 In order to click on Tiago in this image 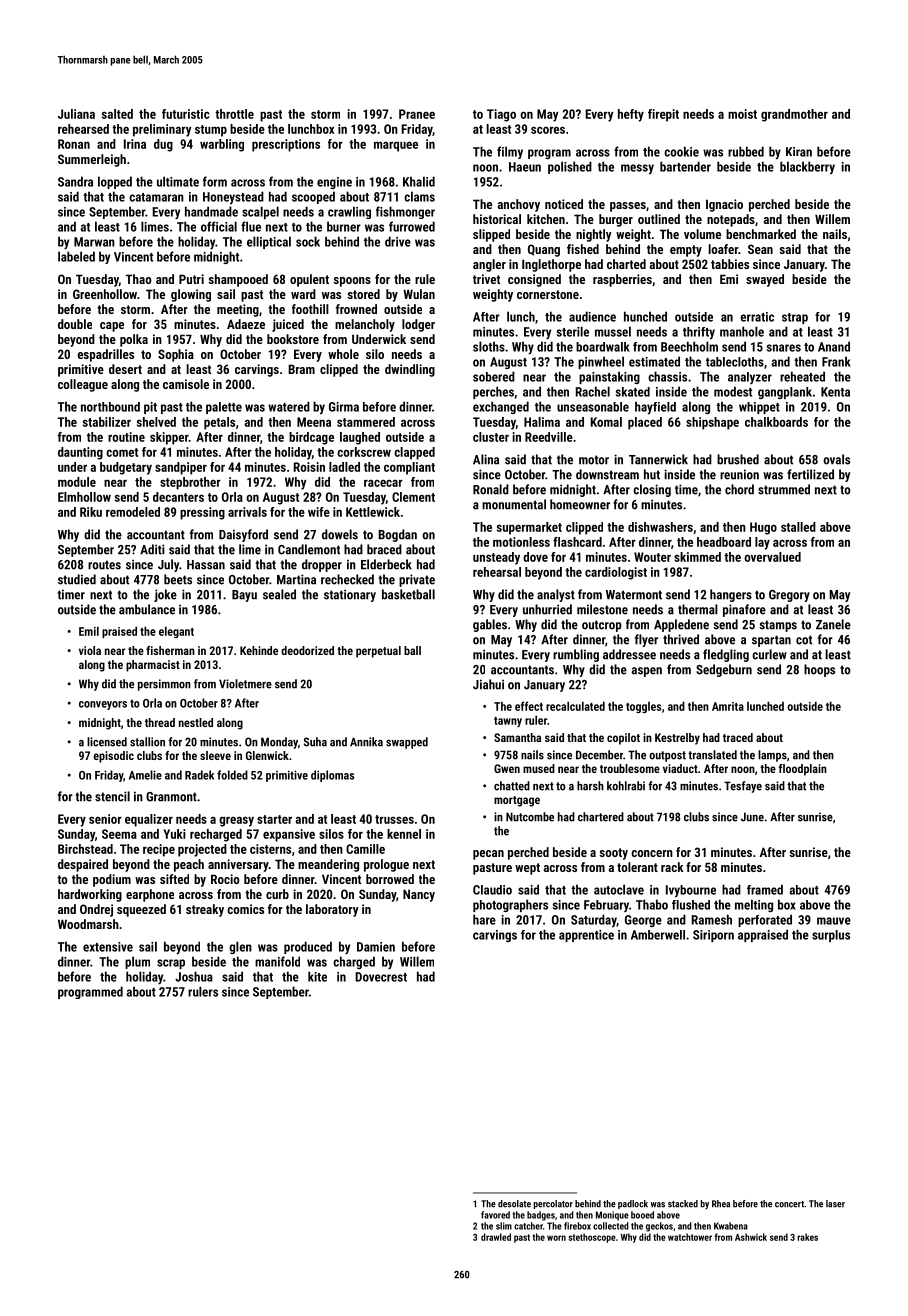, I will do `click(501, 115)`.
